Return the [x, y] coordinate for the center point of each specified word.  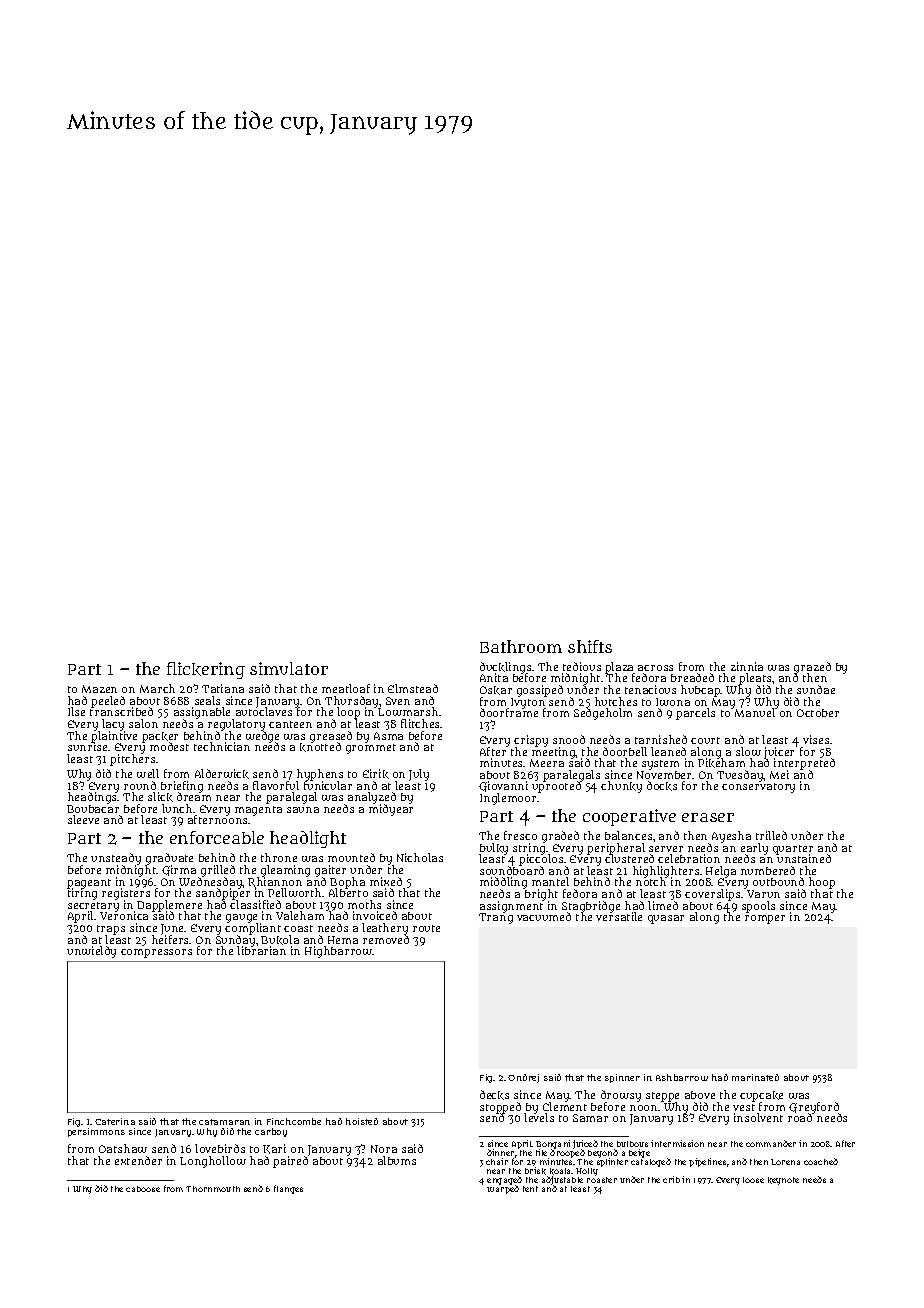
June [173, 929]
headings [93, 798]
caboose [143, 1189]
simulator [289, 668]
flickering [206, 670]
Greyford [814, 1108]
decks [494, 1095]
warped [503, 1189]
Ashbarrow [682, 1077]
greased [331, 737]
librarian [262, 951]
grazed [812, 668]
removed [386, 939]
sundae [816, 689]
